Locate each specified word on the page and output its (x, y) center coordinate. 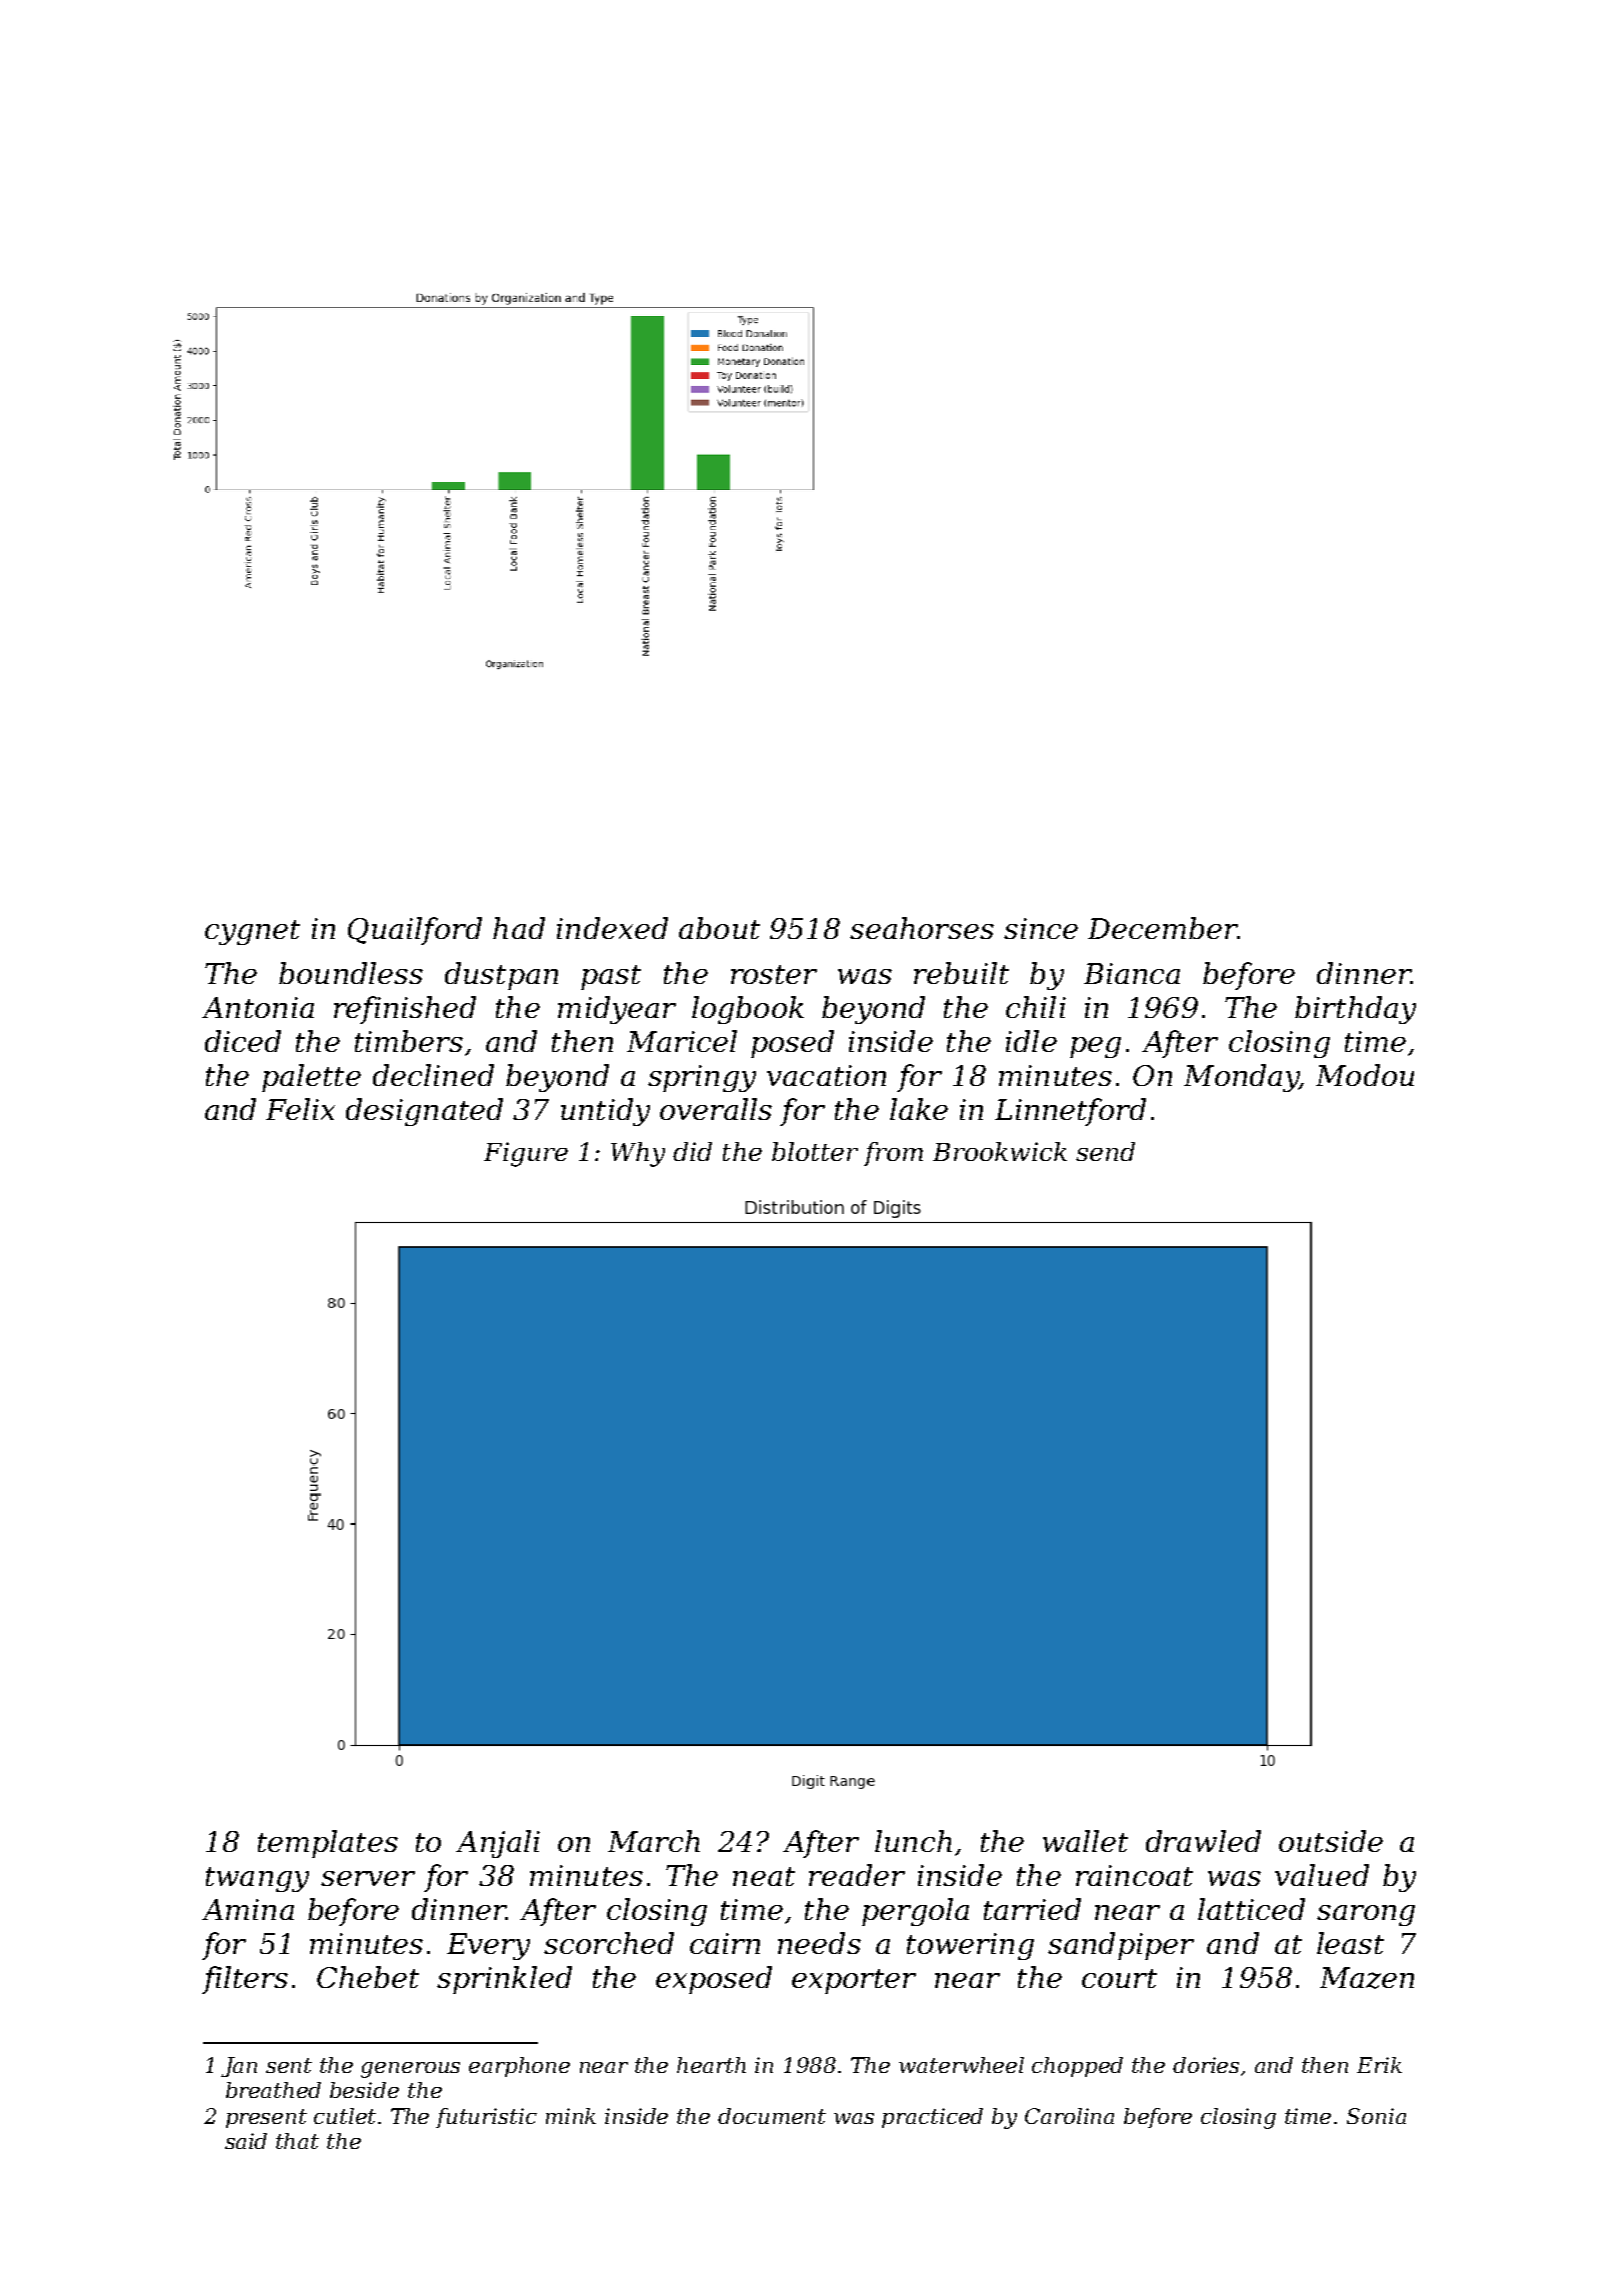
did (692, 1151)
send (1105, 1151)
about (719, 928)
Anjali (498, 1844)
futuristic (486, 2118)
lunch (913, 1841)
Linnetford (1070, 1112)
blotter (815, 1151)
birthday (1355, 1010)
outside (1331, 1841)
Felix (300, 1109)
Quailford (415, 931)
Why (638, 1154)
